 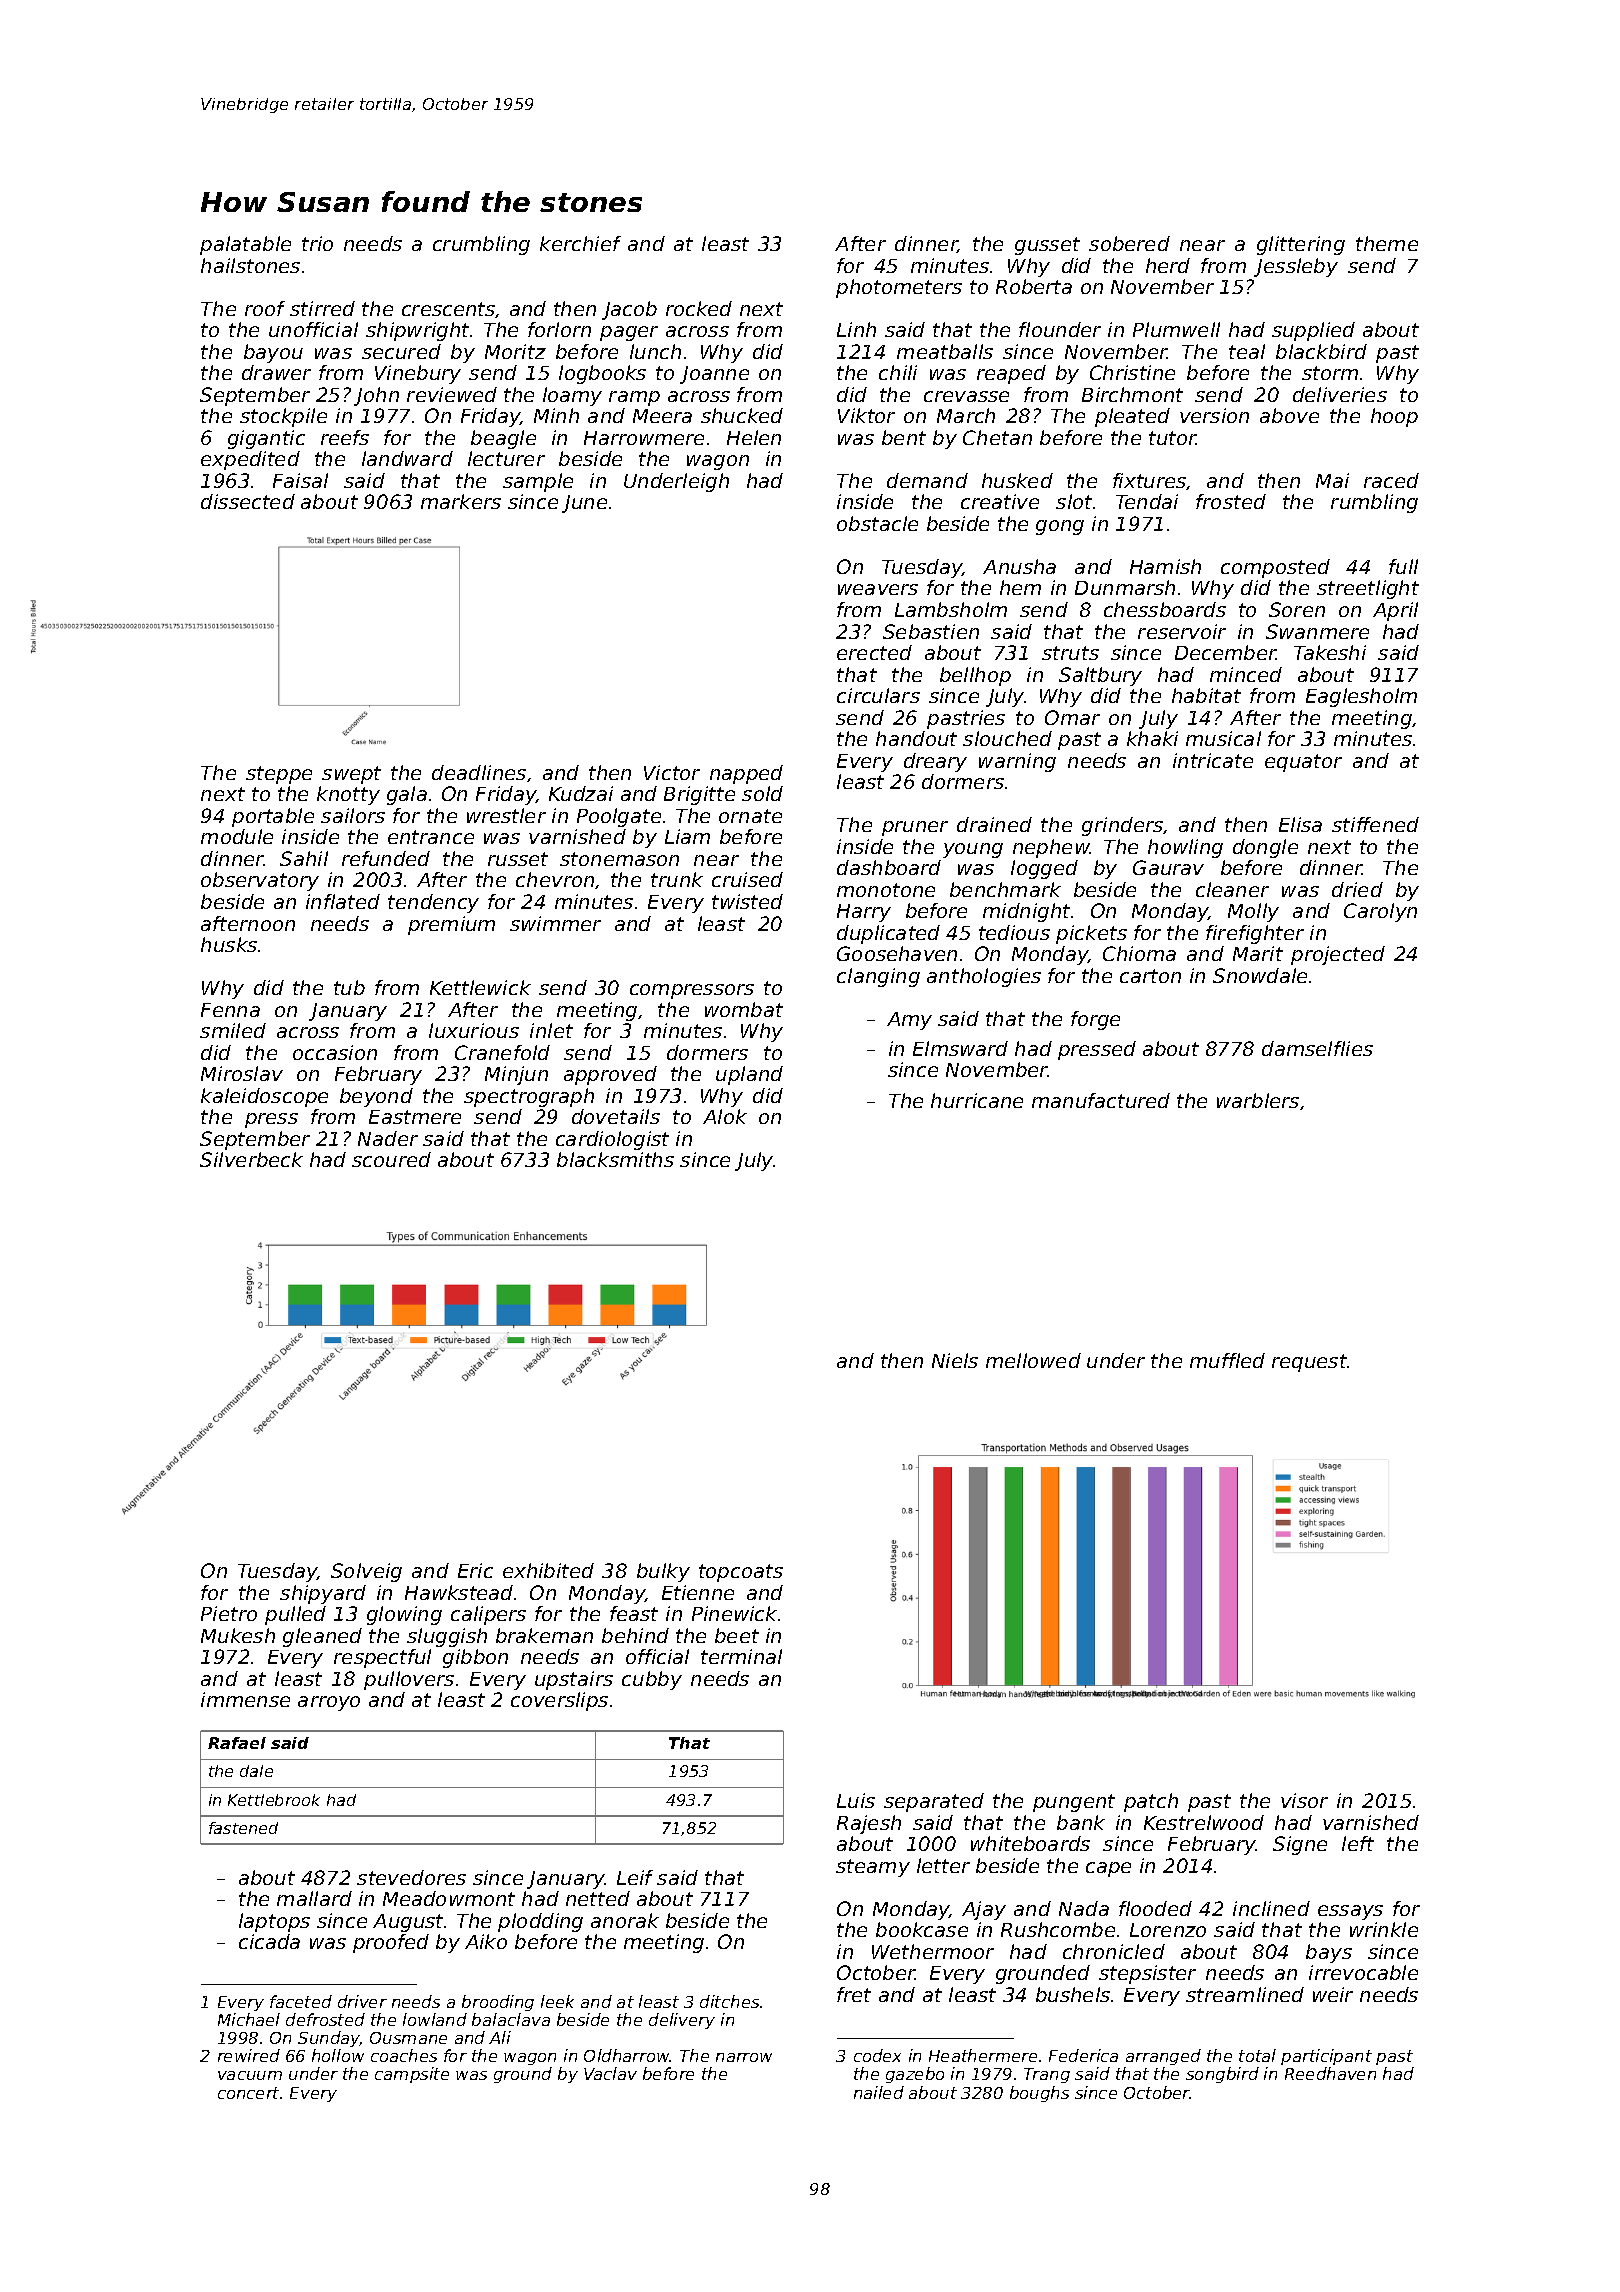 What do you see at coordinates (856, 329) in the page?
I see `Linh` at bounding box center [856, 329].
